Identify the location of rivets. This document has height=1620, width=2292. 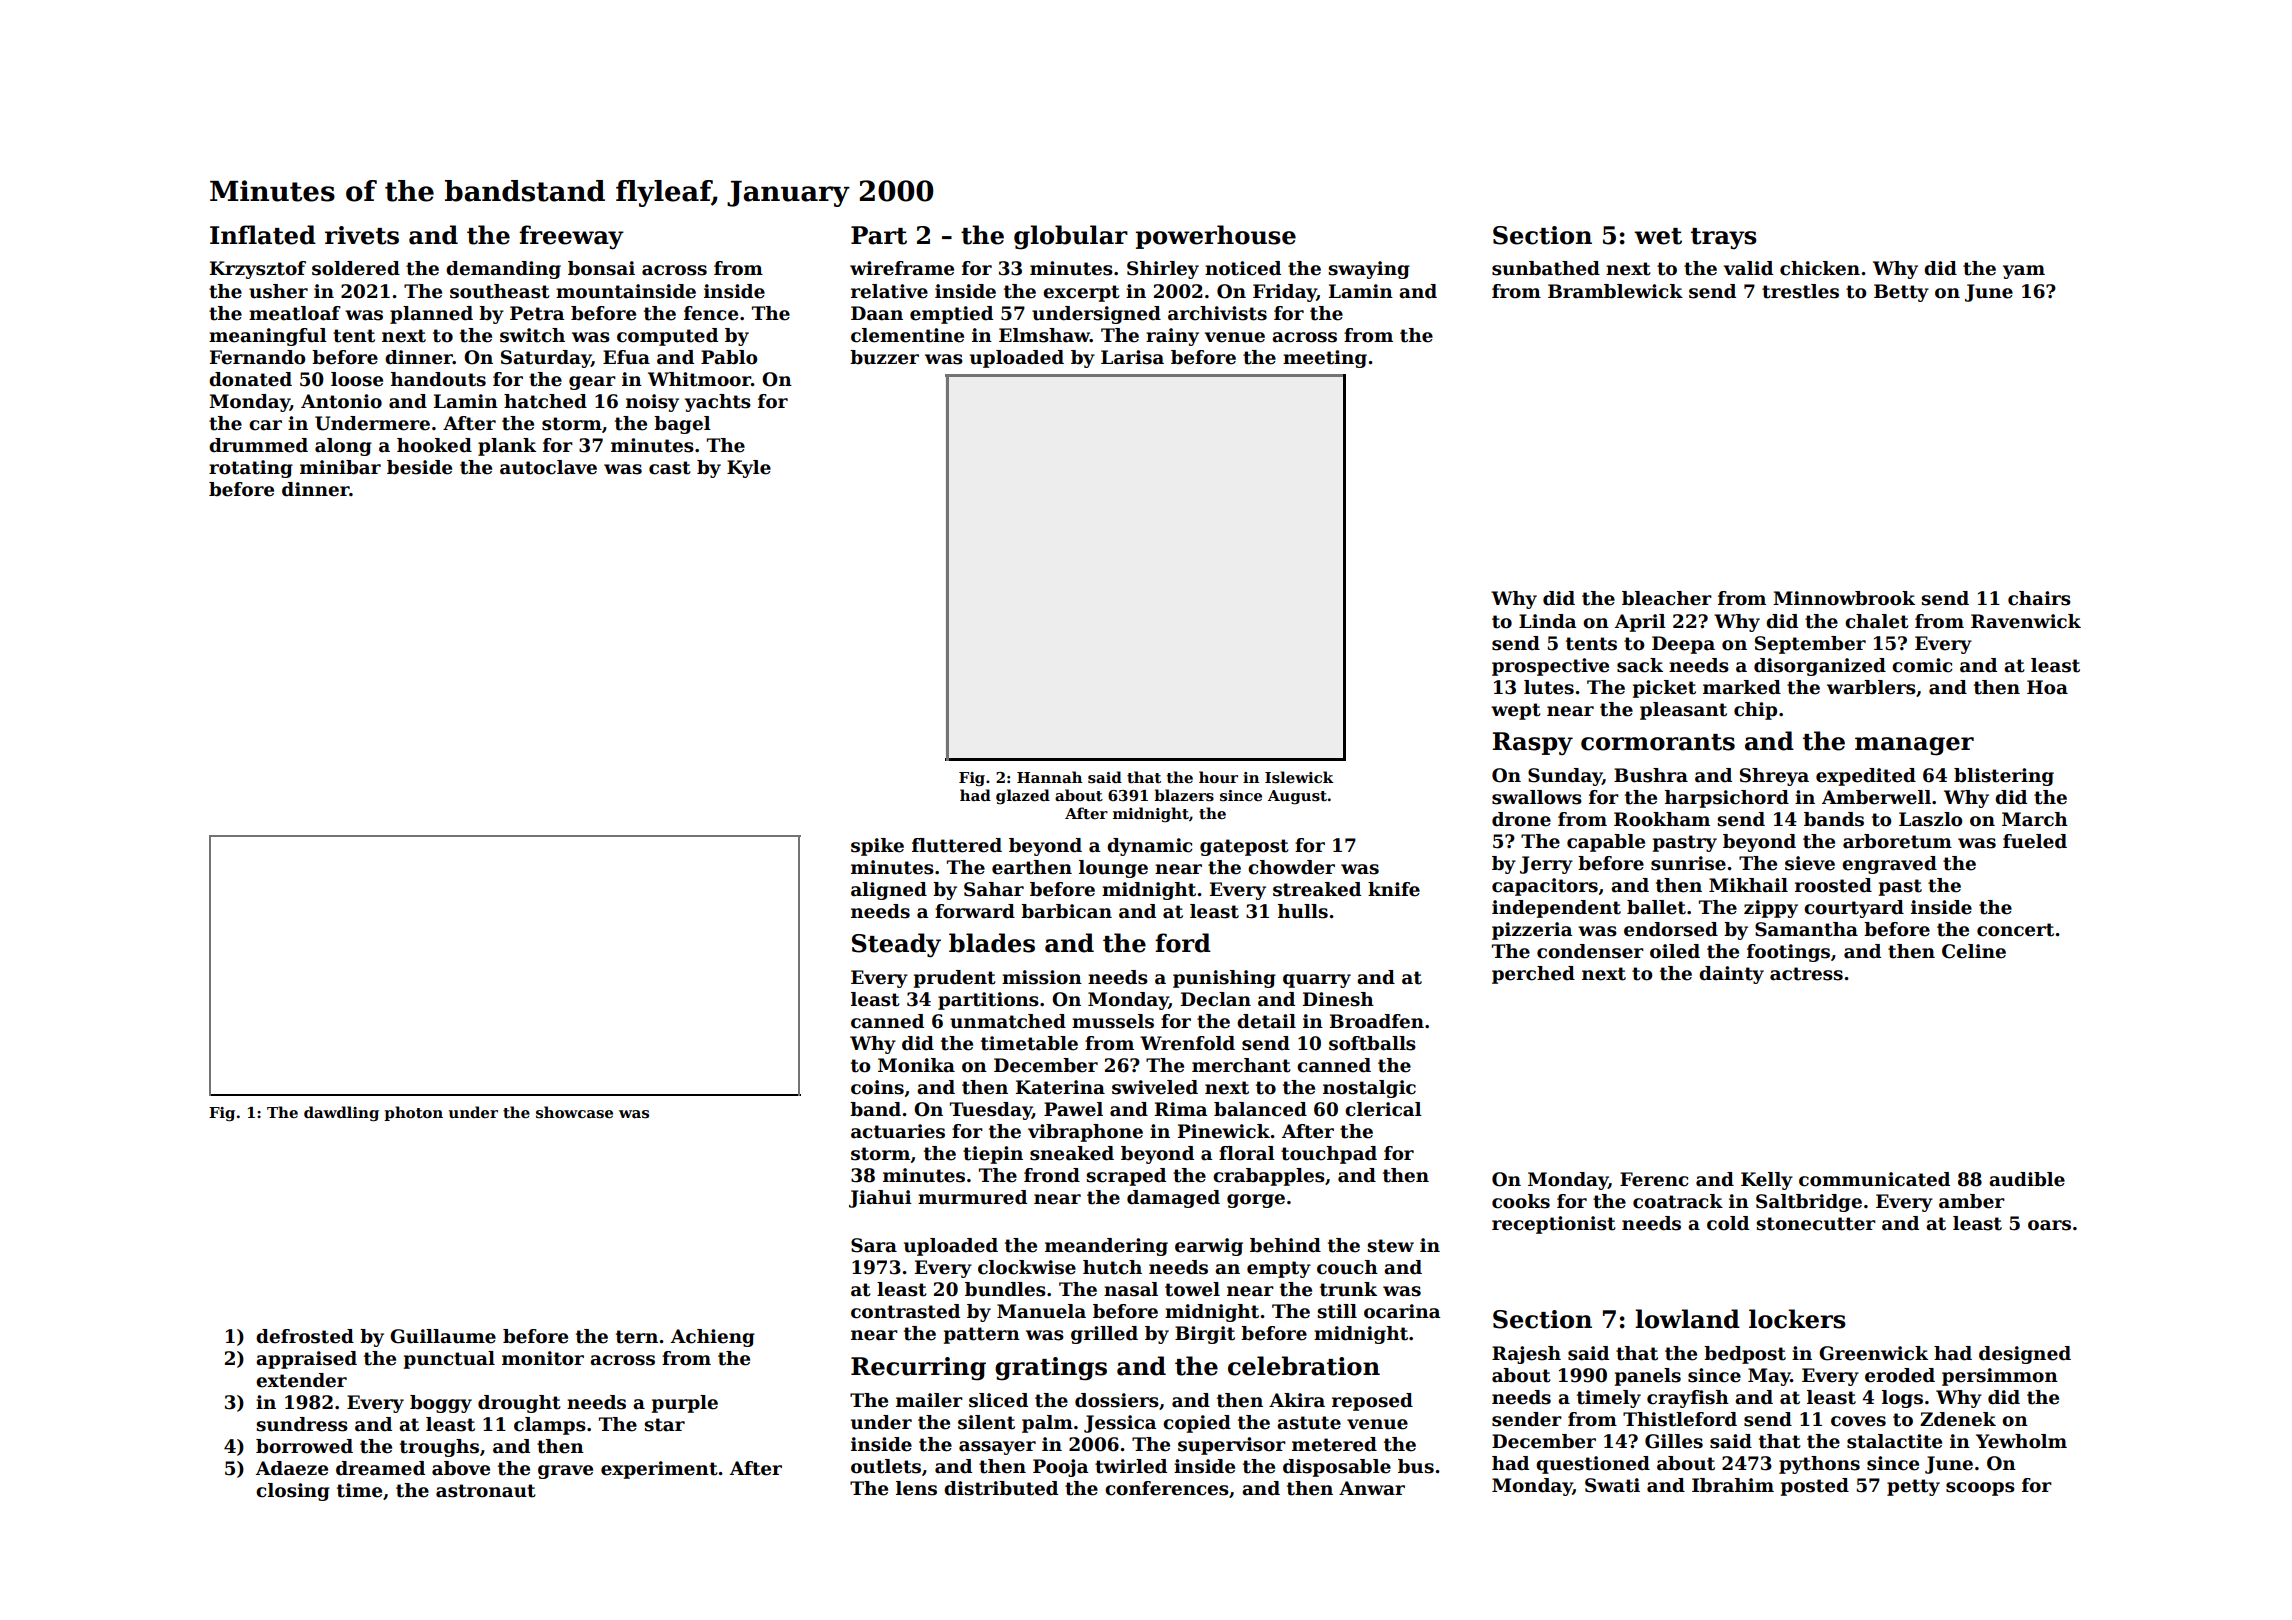
(362, 235).
